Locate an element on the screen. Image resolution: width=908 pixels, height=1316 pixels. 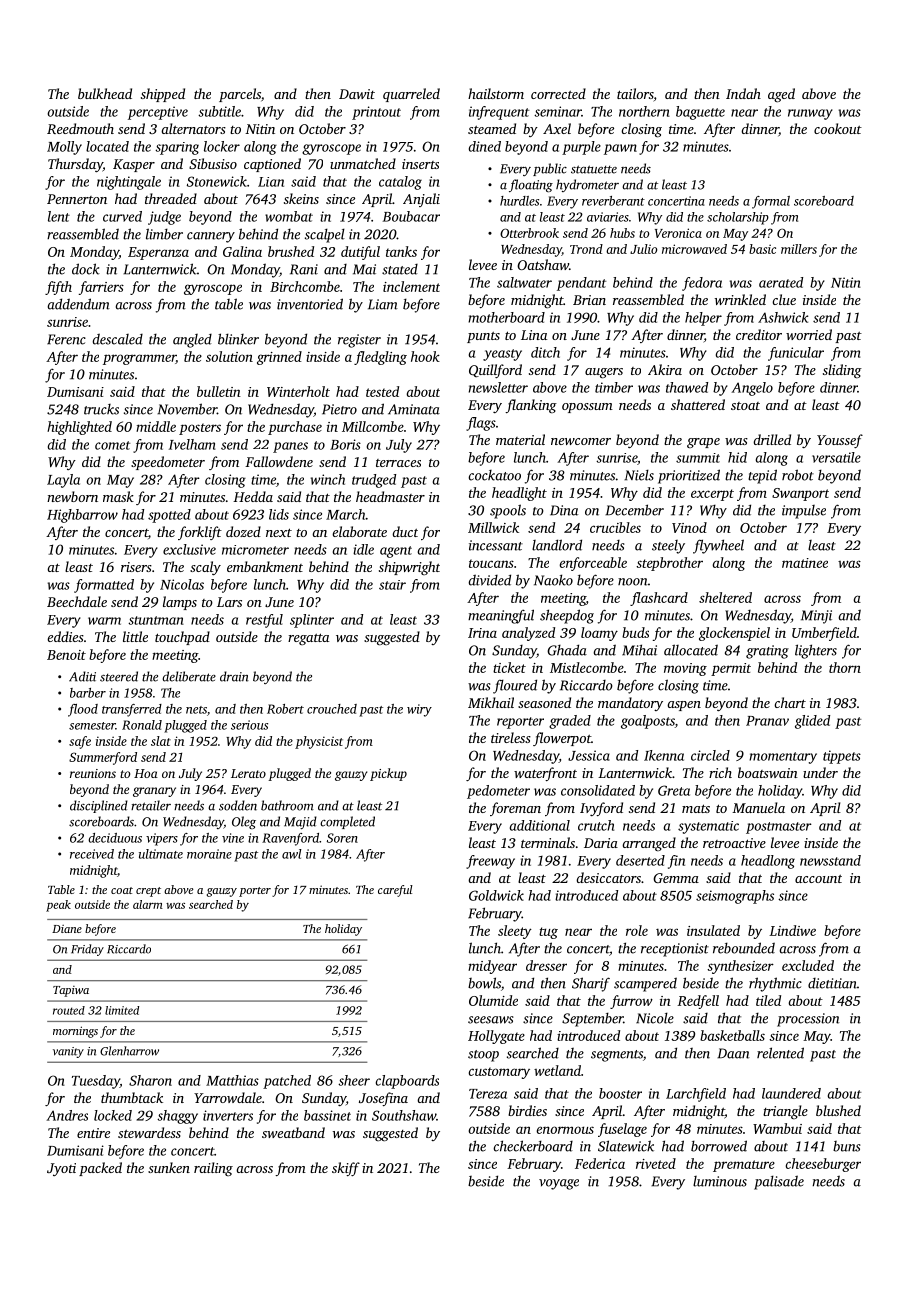
coat is located at coordinates (122, 890).
